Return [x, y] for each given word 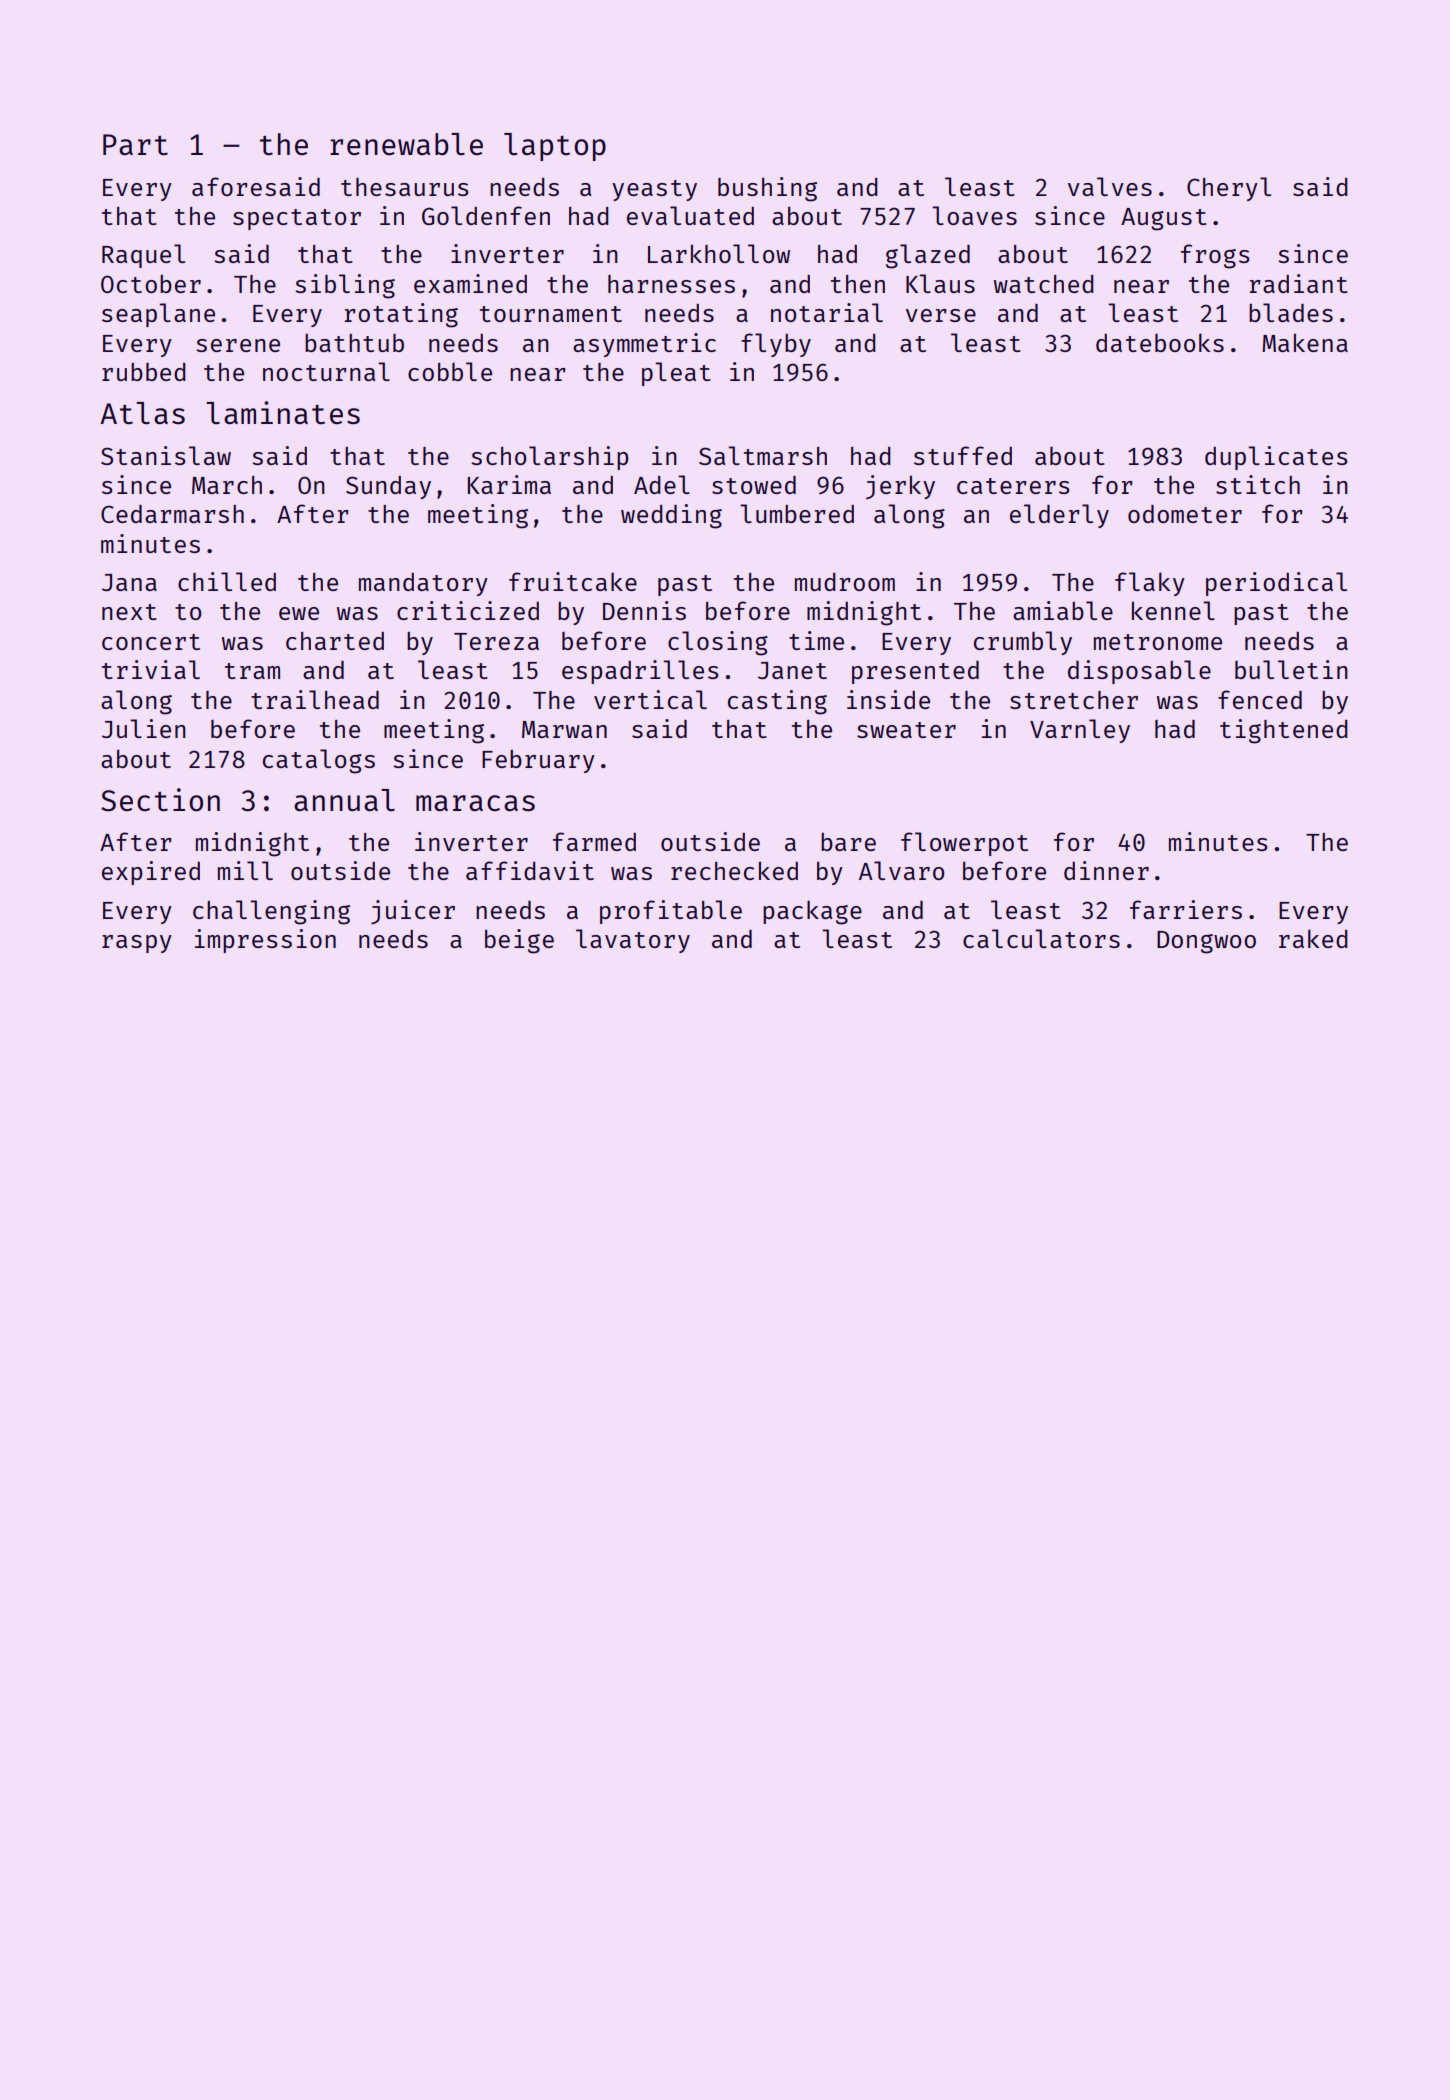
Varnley [1080, 731]
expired [151, 873]
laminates [283, 412]
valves [1110, 186]
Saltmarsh [763, 455]
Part [135, 144]
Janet [792, 670]
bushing [767, 189]
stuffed [963, 455]
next [129, 612]
